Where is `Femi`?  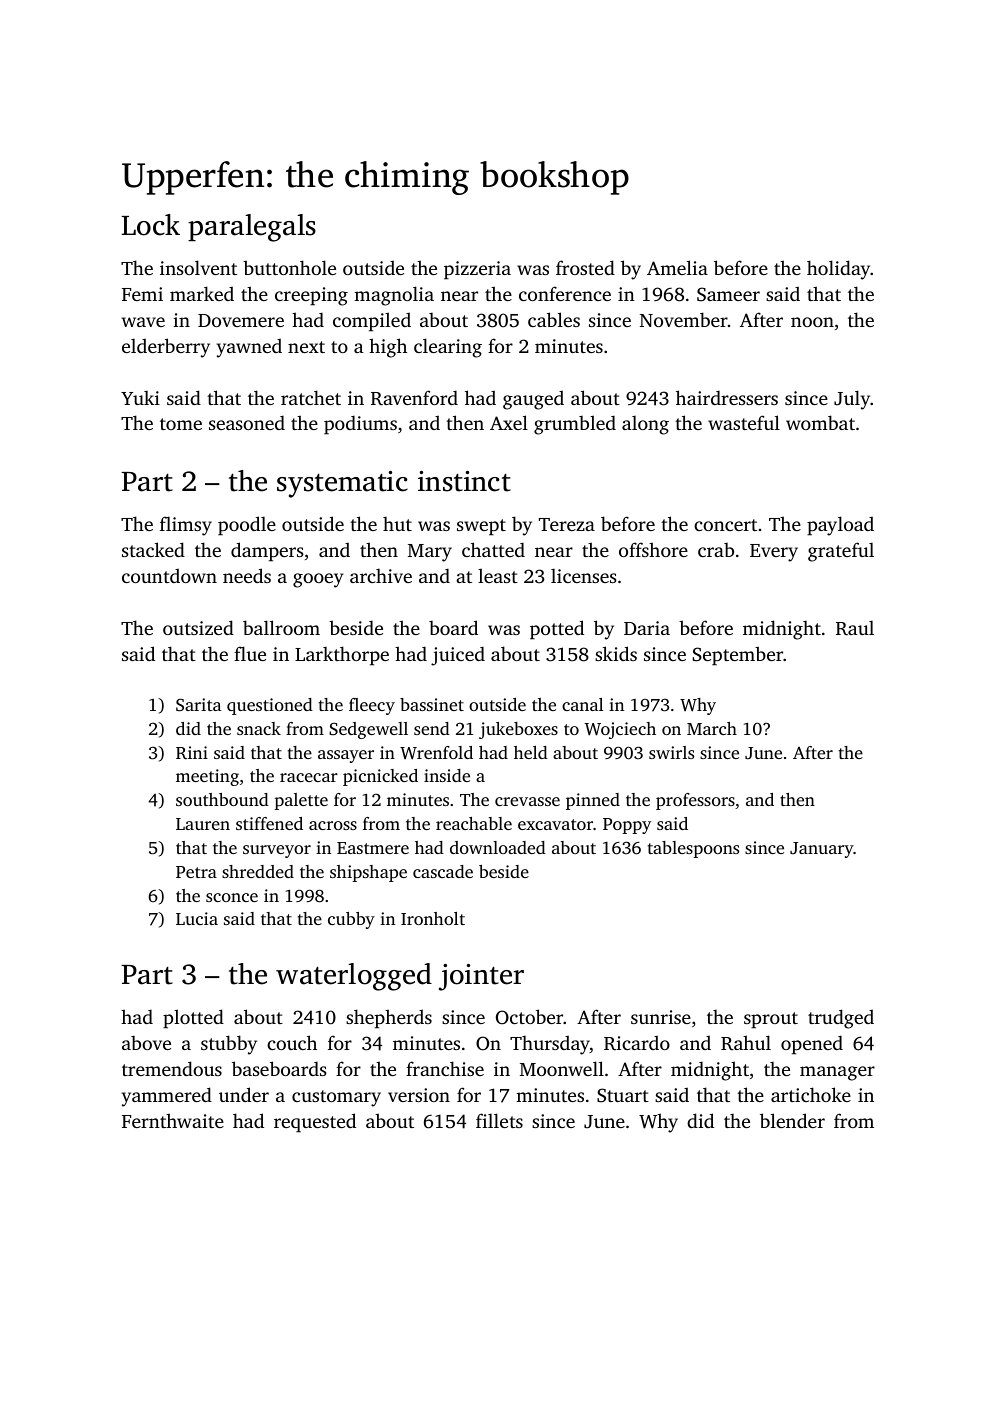 Femi is located at coordinates (142, 294).
